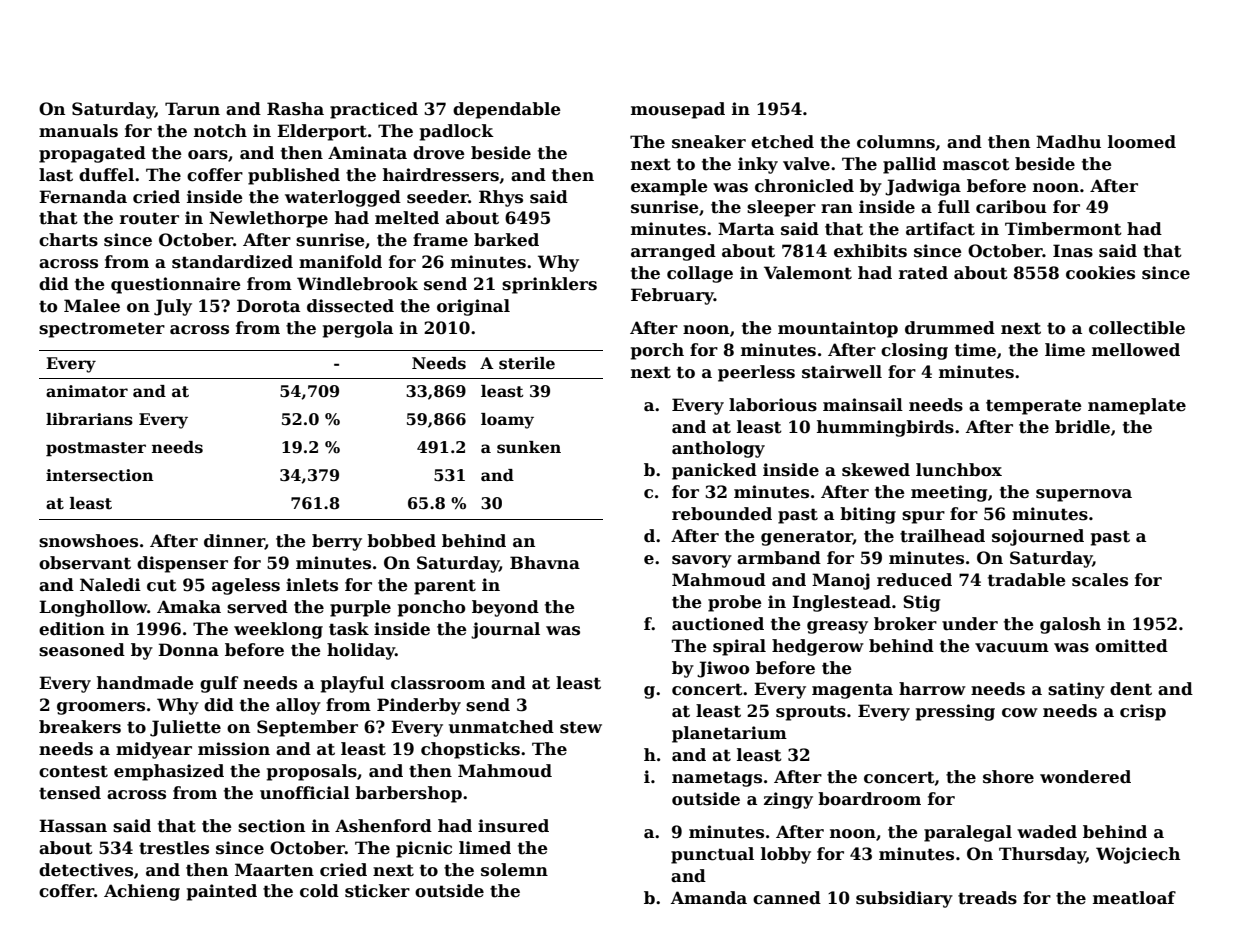  Describe the element at coordinates (841, 603) in the screenshot. I see `Inglestead` at that location.
